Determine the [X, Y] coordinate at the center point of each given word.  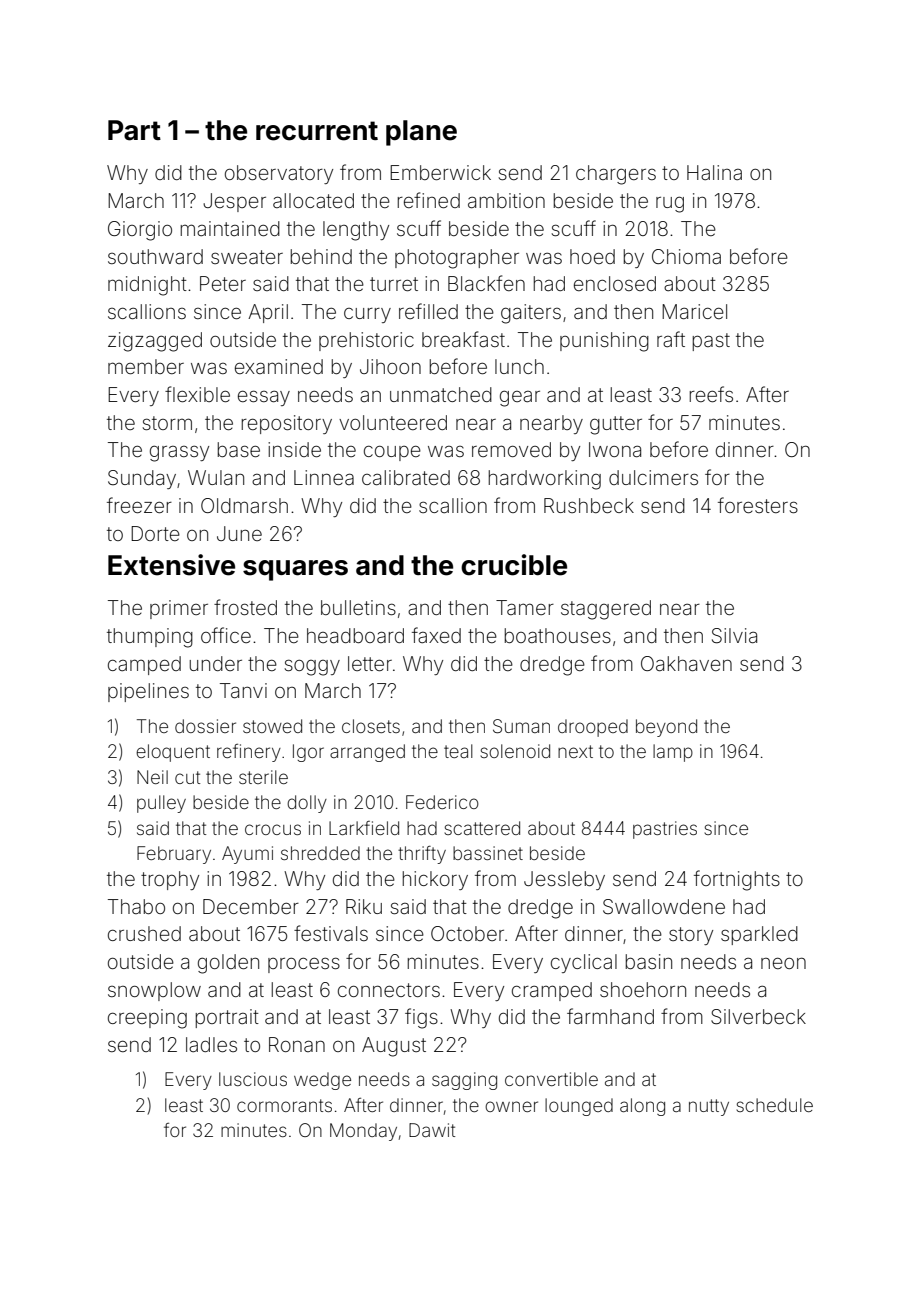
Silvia [734, 636]
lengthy [356, 231]
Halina [714, 172]
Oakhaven [686, 663]
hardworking [545, 480]
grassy [179, 453]
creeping [147, 1019]
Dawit [432, 1130]
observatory [279, 174]
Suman [521, 726]
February [174, 855]
